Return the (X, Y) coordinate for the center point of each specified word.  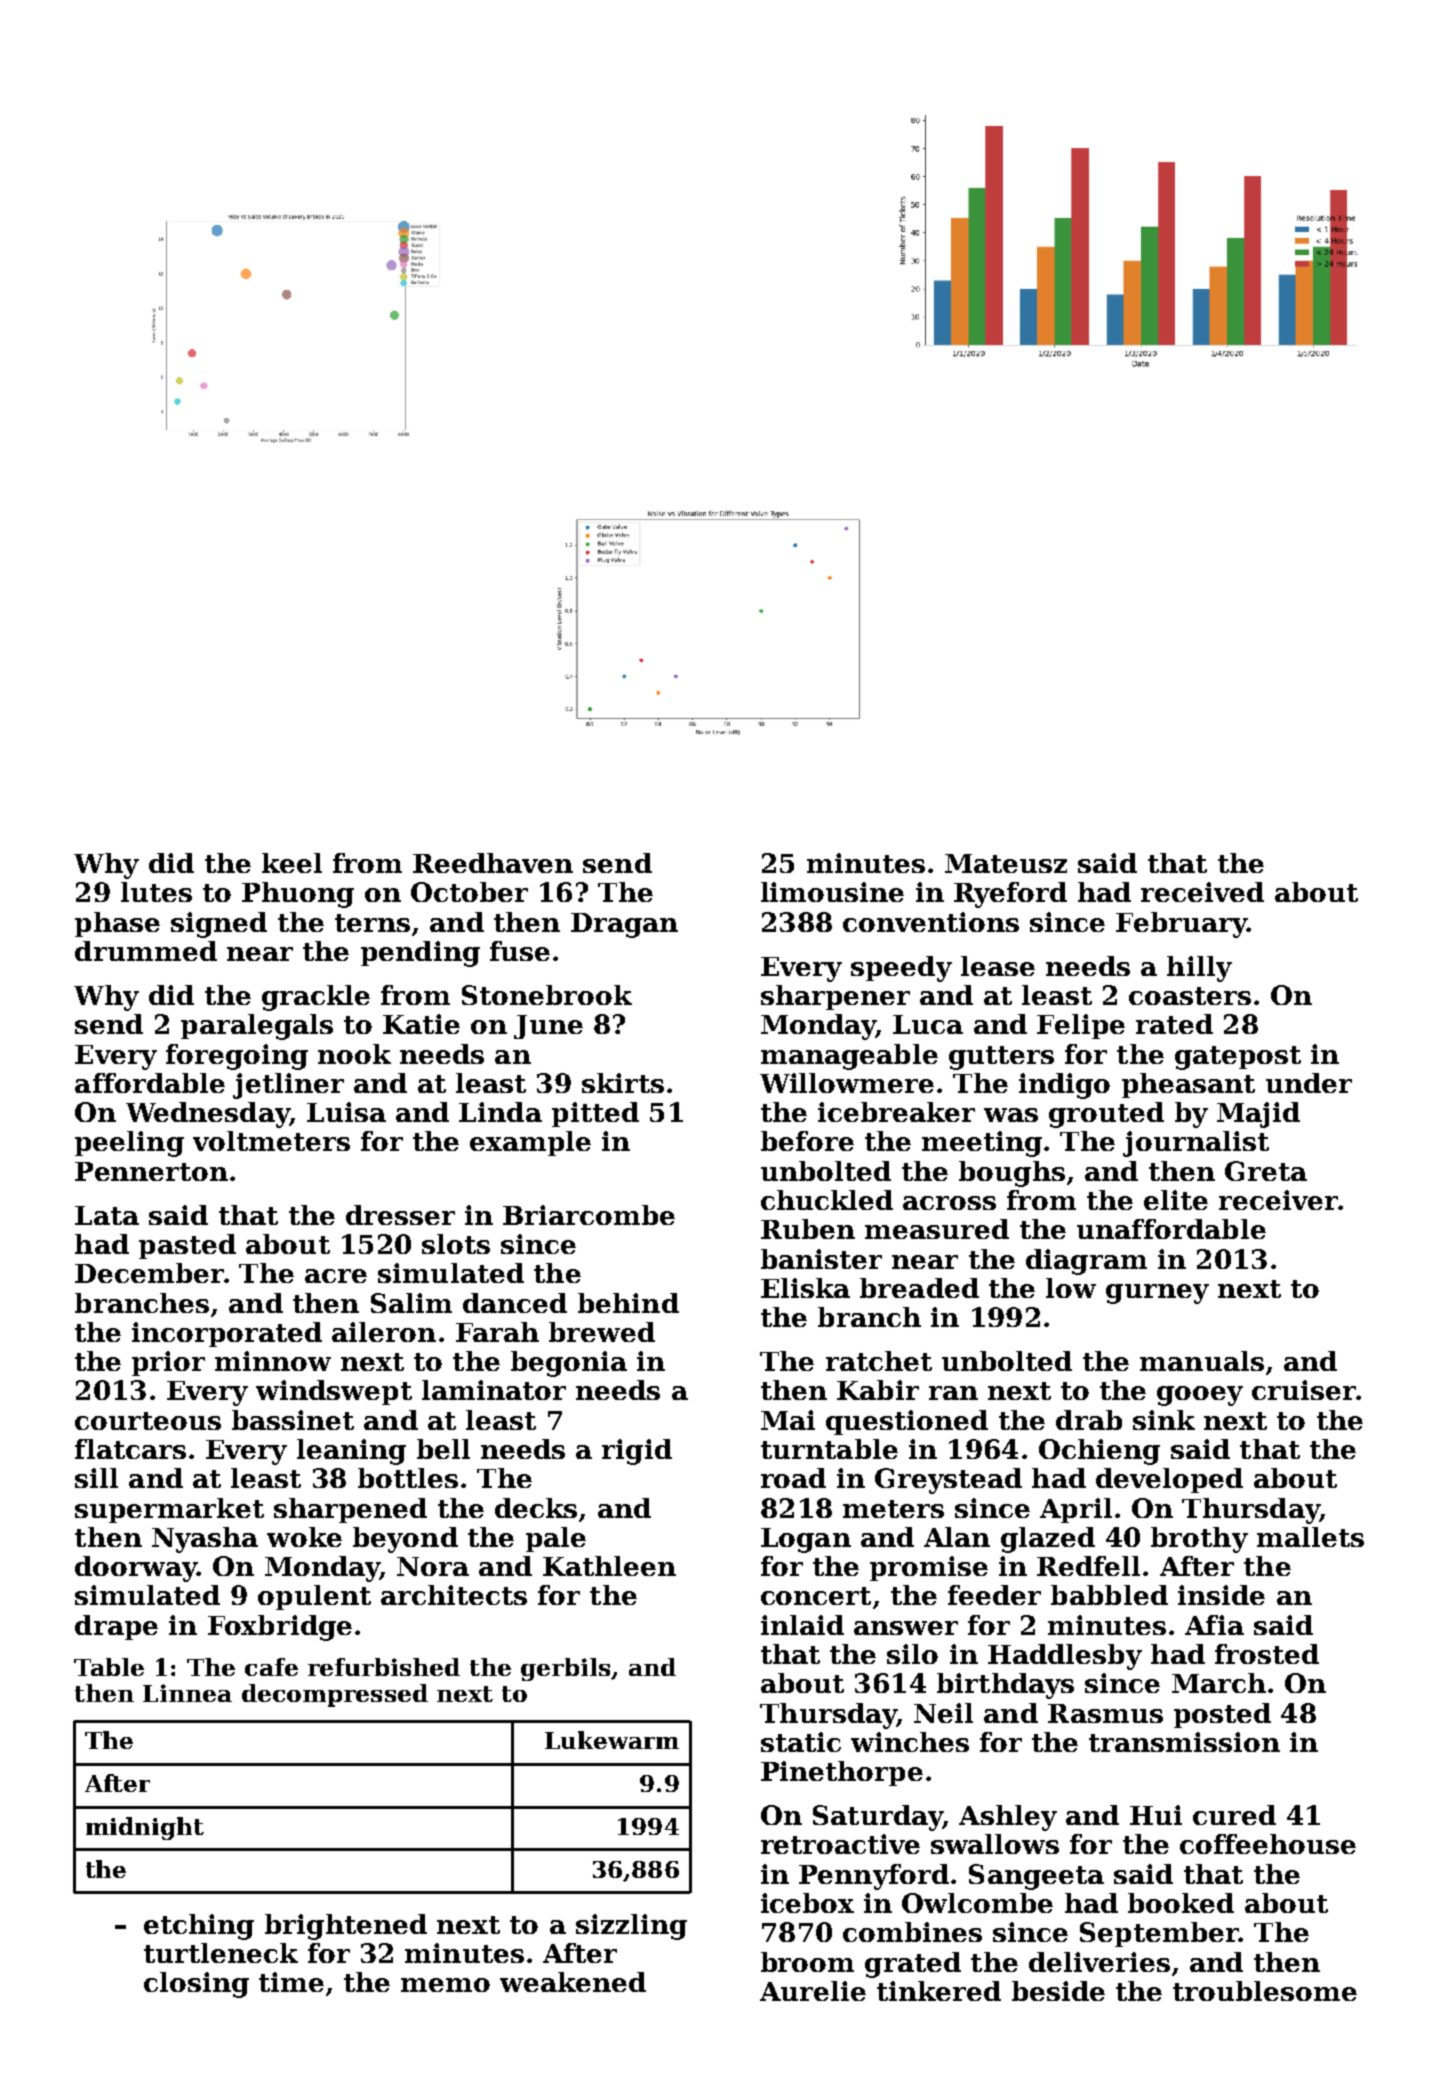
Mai (788, 1420)
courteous (148, 1421)
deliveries (1099, 1962)
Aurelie (813, 1991)
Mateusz (1006, 863)
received (1202, 892)
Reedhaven (493, 863)
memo (445, 1985)
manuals (1202, 1361)
